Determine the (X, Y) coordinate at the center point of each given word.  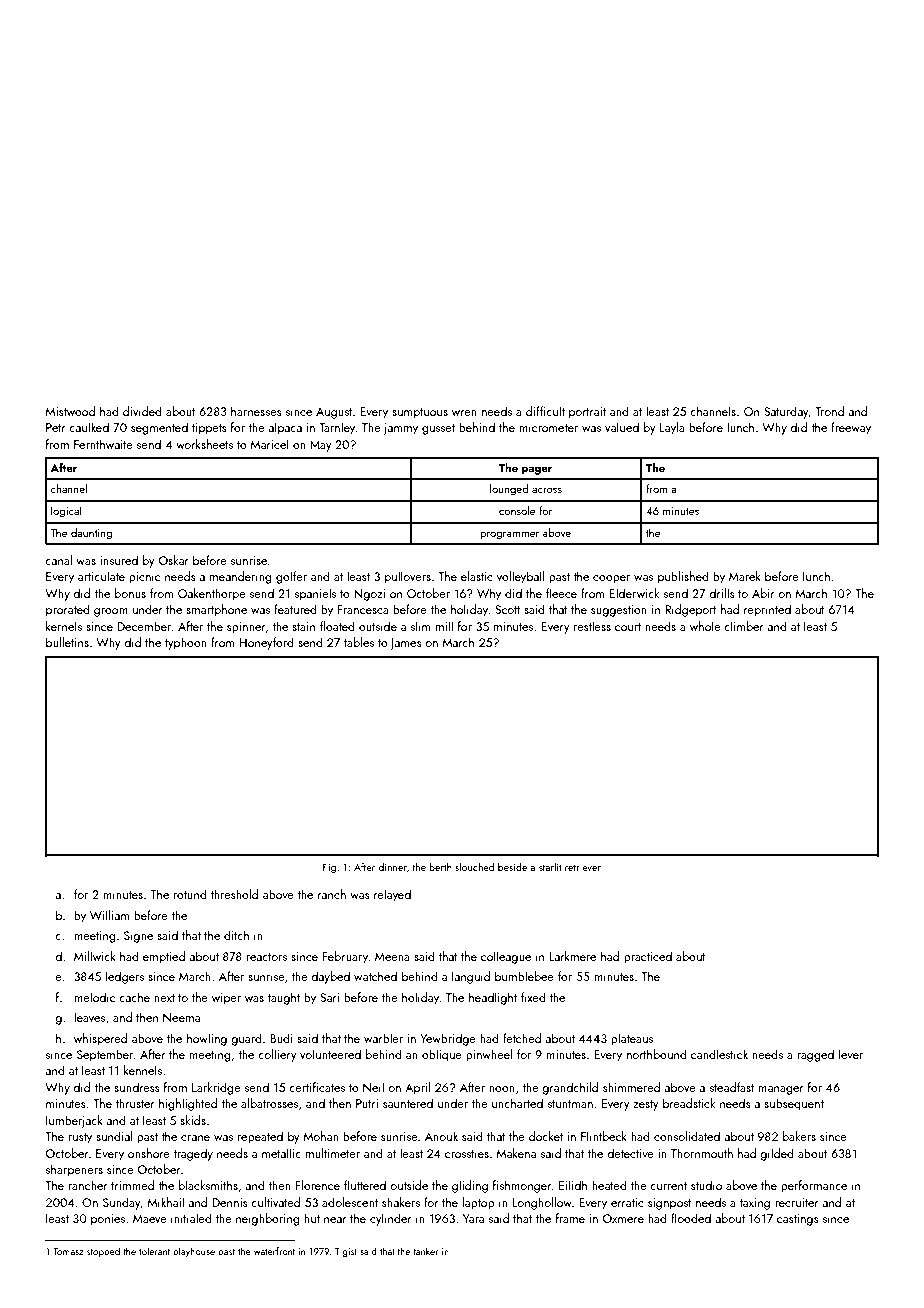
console (517, 510)
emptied (164, 957)
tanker (425, 1251)
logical (66, 512)
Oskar (174, 560)
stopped (103, 1252)
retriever (583, 867)
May (321, 446)
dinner (392, 867)
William (109, 915)
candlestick (719, 1054)
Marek (745, 576)
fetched (522, 1038)
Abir (763, 593)
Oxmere (623, 1218)
